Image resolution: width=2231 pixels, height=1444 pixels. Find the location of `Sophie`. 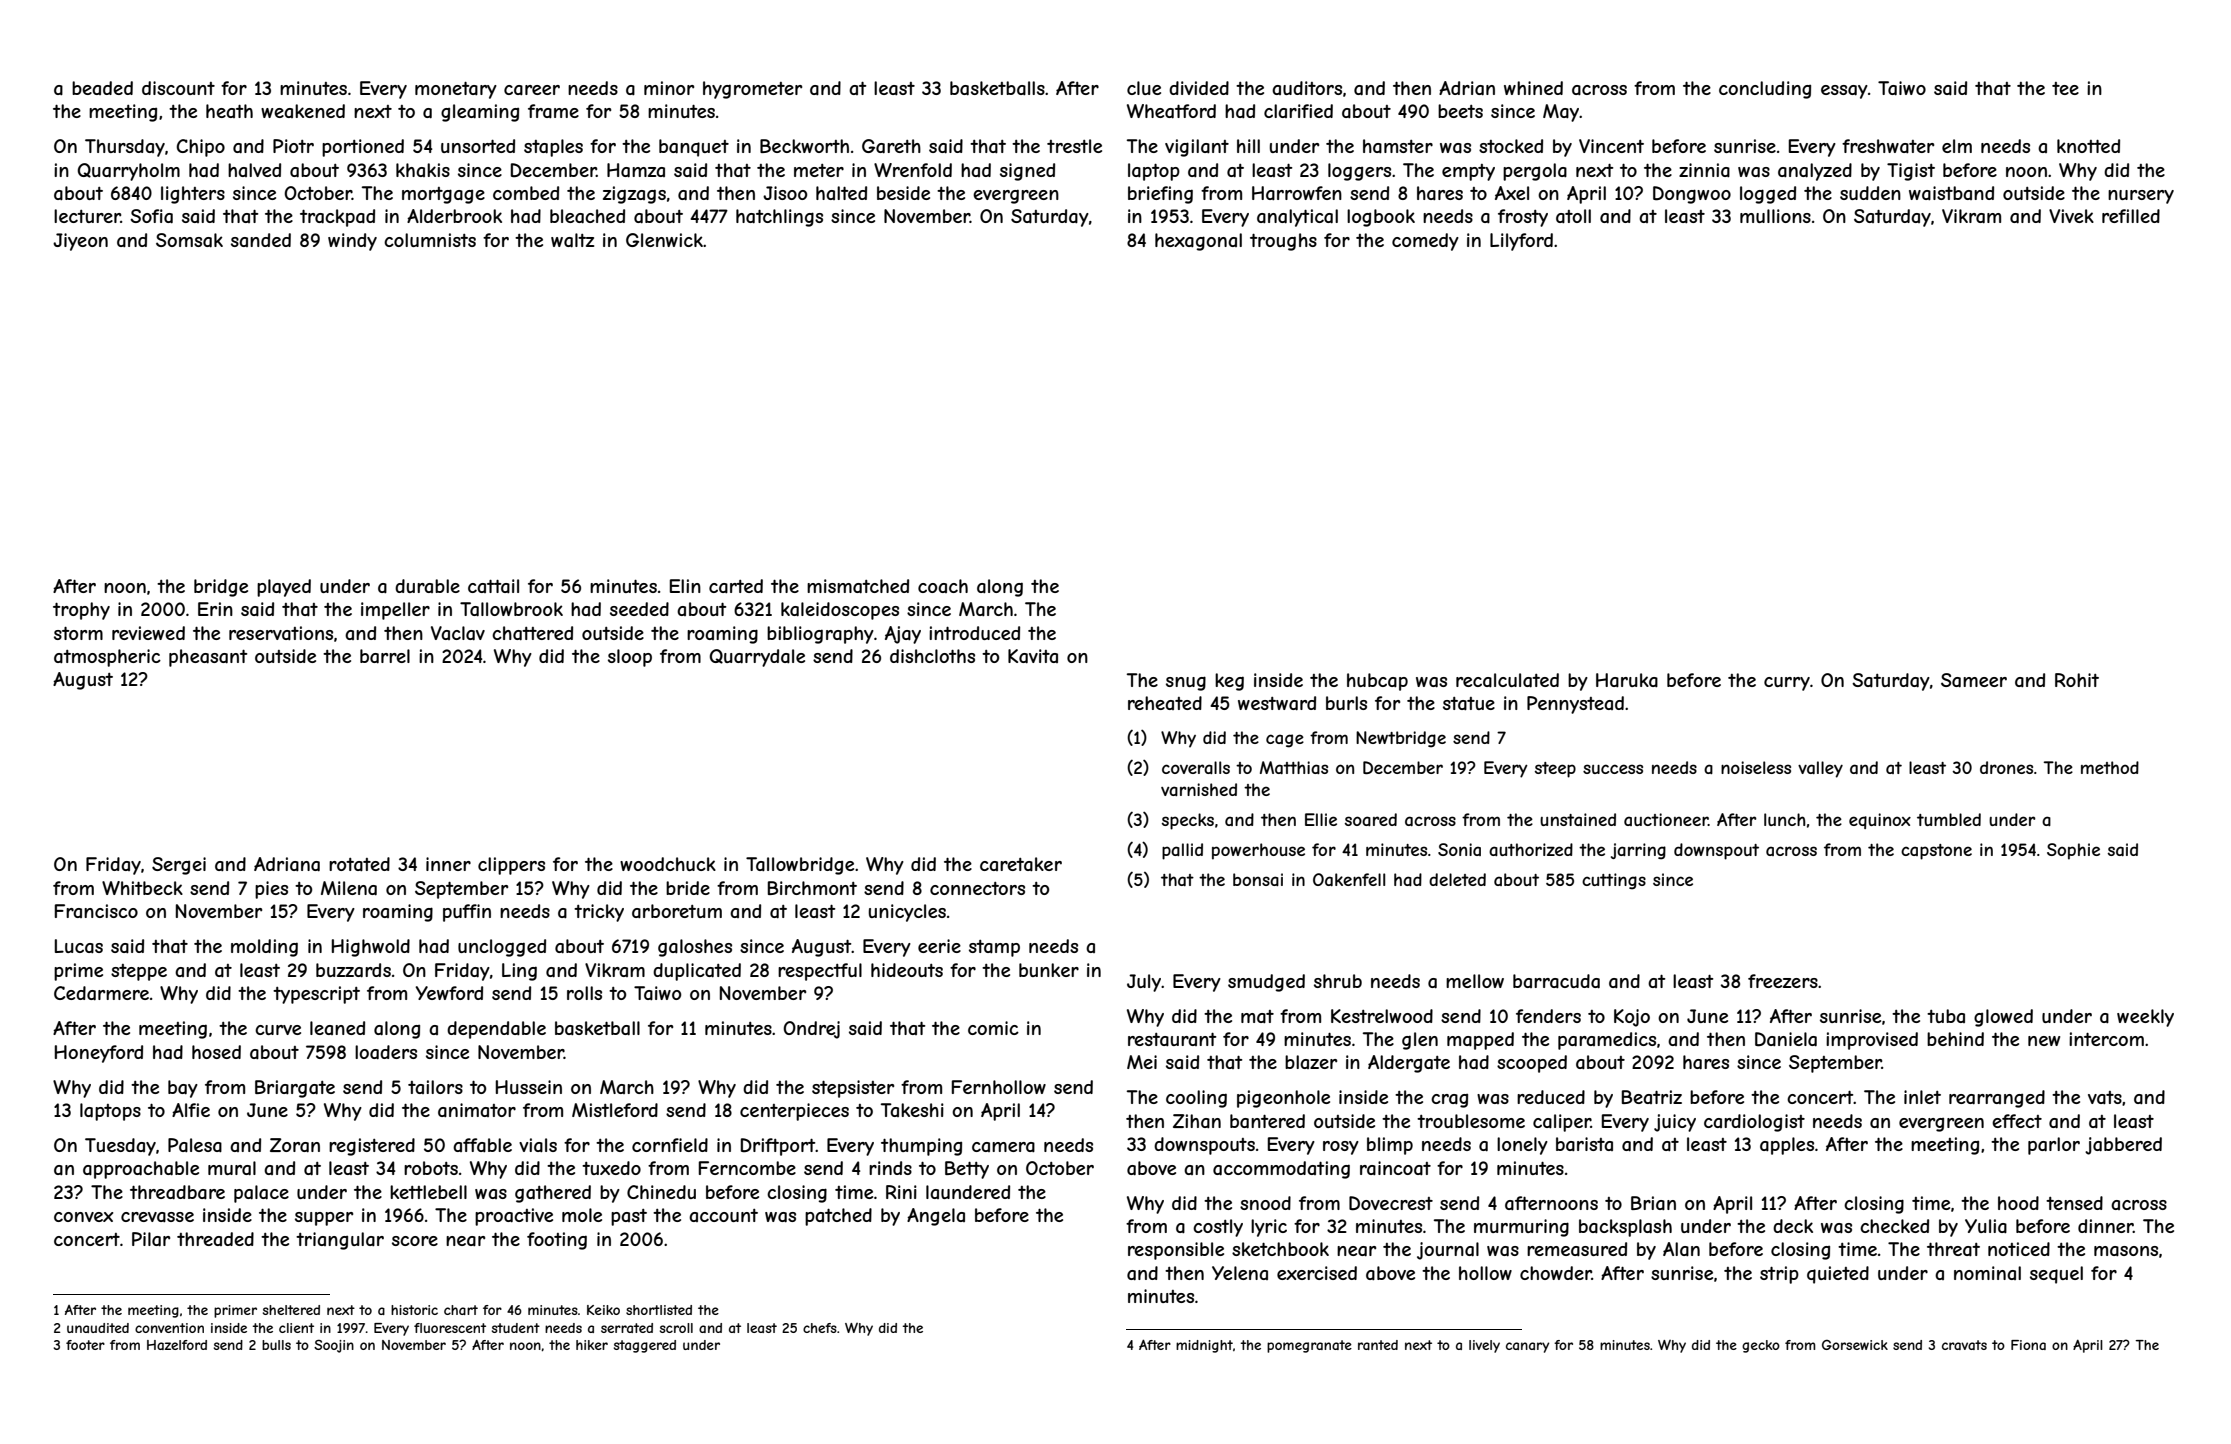

Sophie is located at coordinates (2073, 851).
